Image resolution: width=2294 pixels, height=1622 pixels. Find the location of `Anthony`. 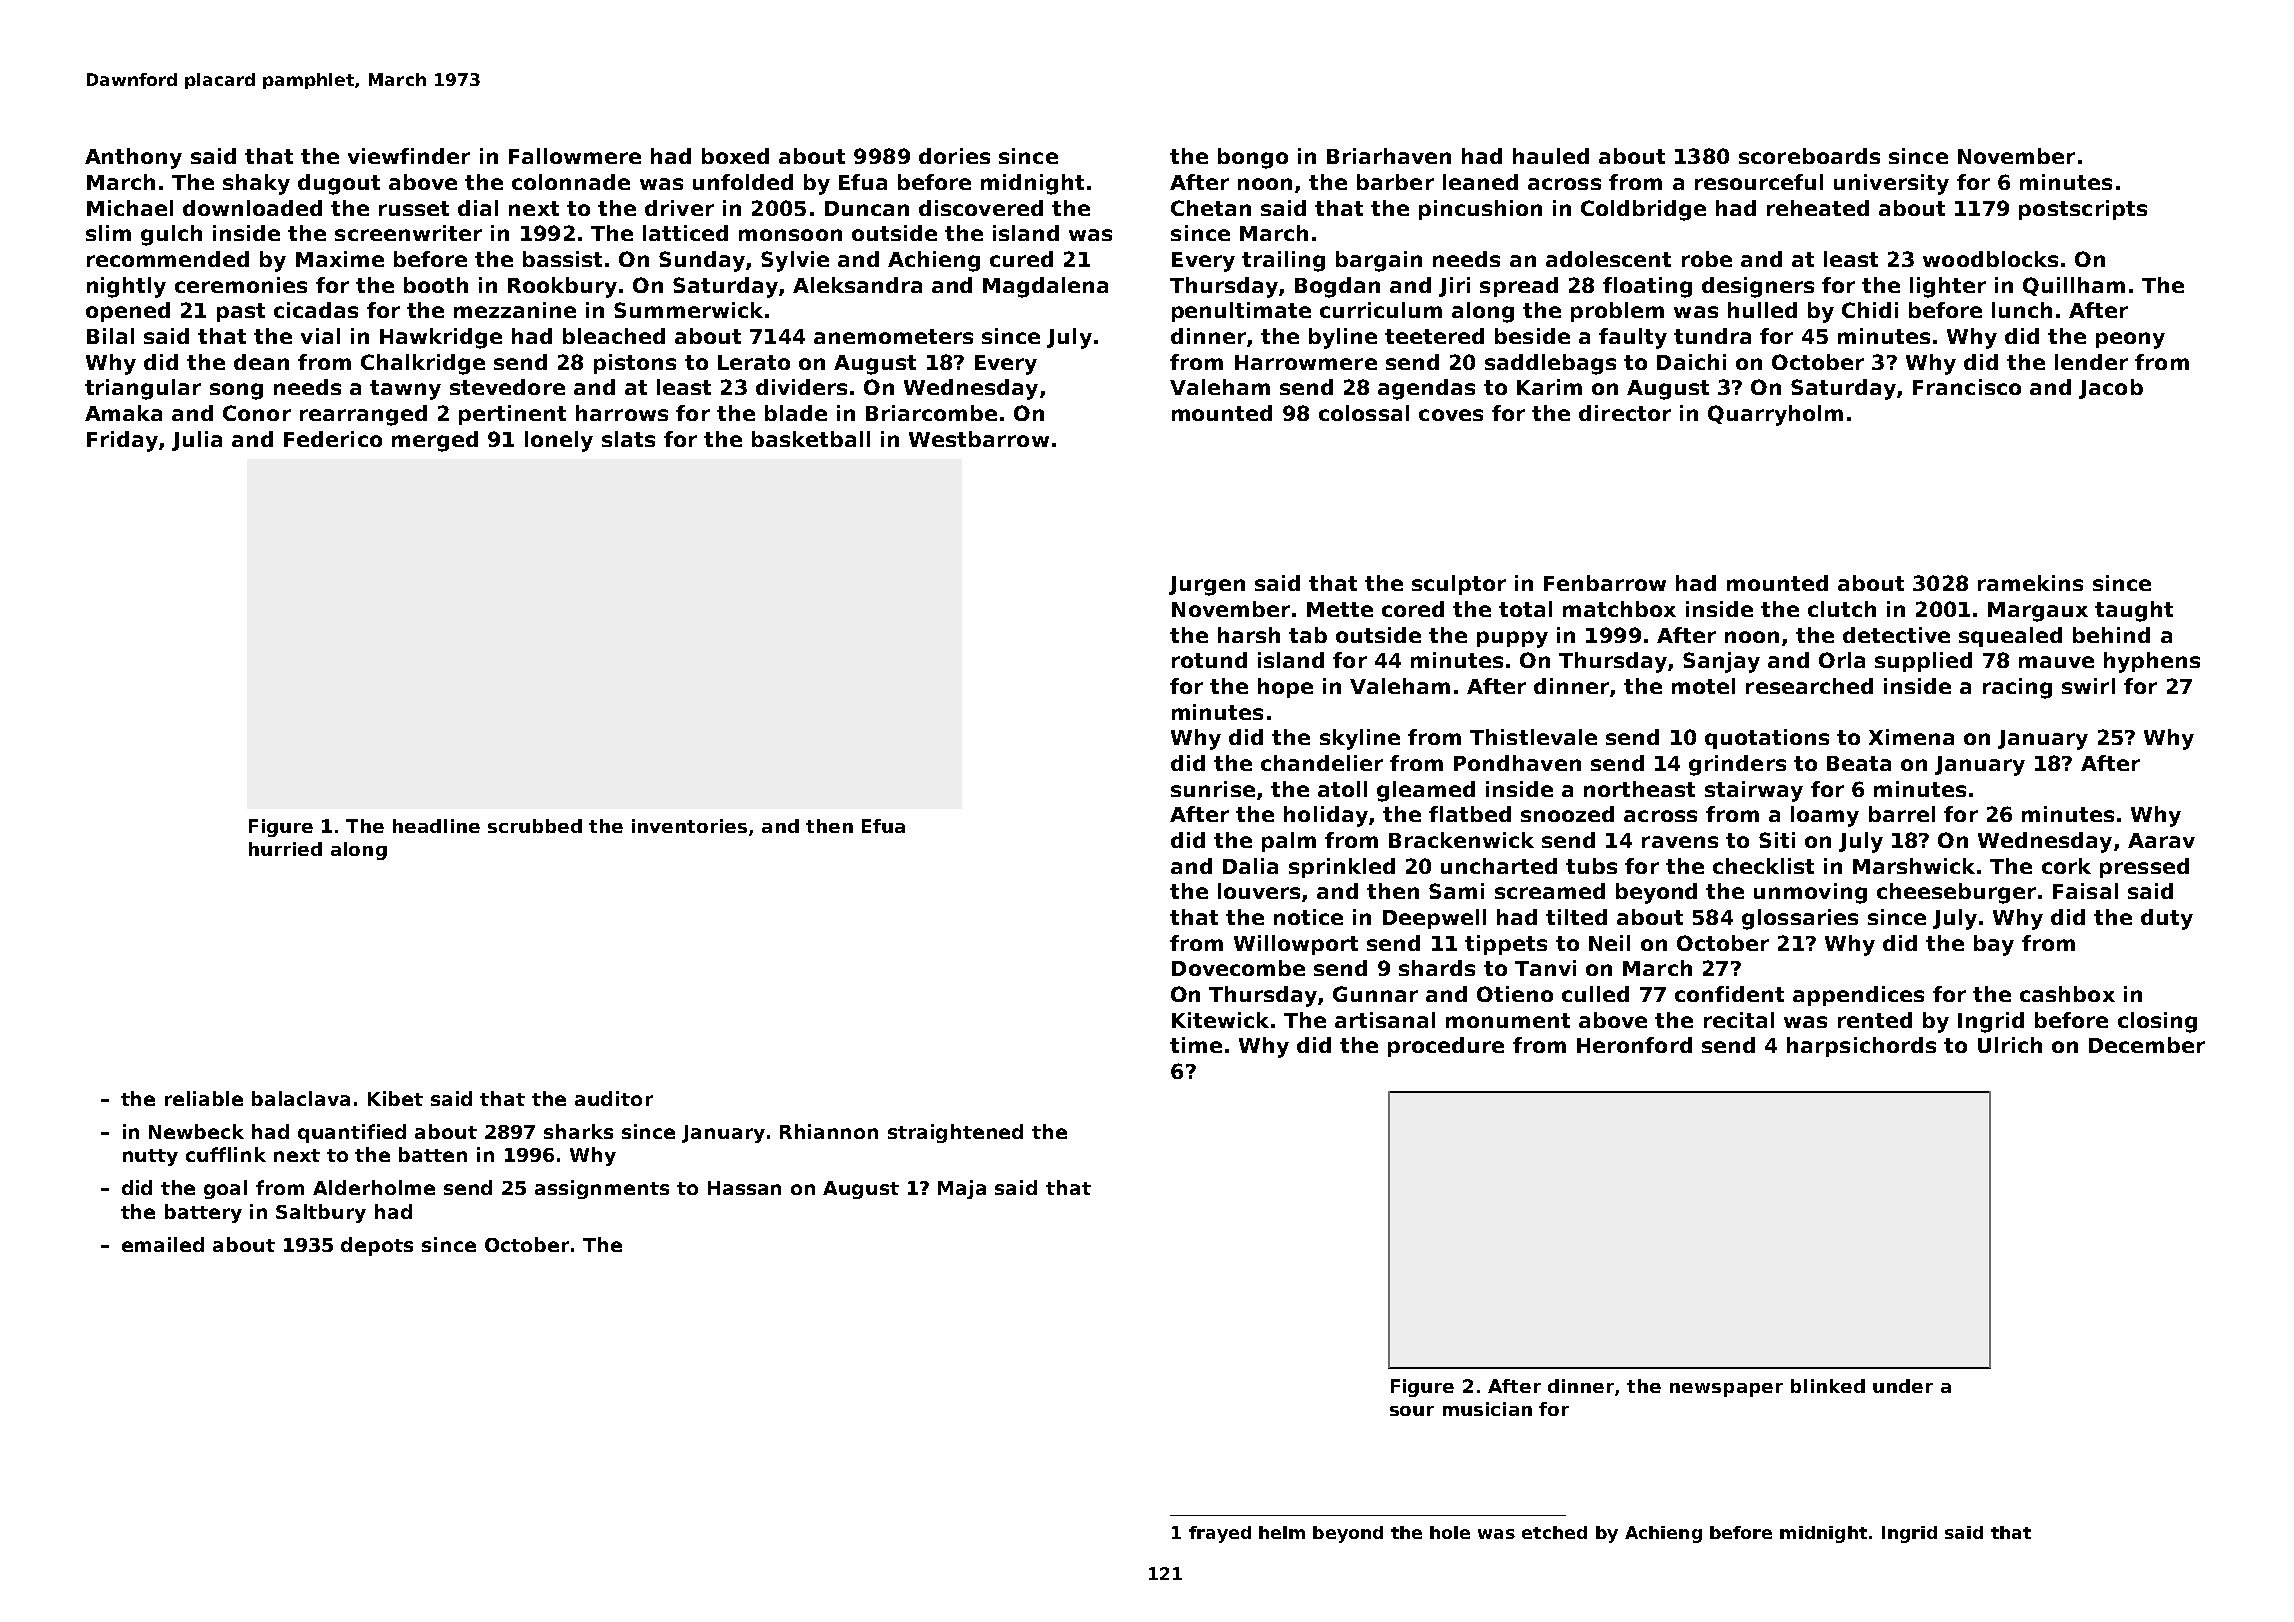

Anthony is located at coordinates (133, 158).
